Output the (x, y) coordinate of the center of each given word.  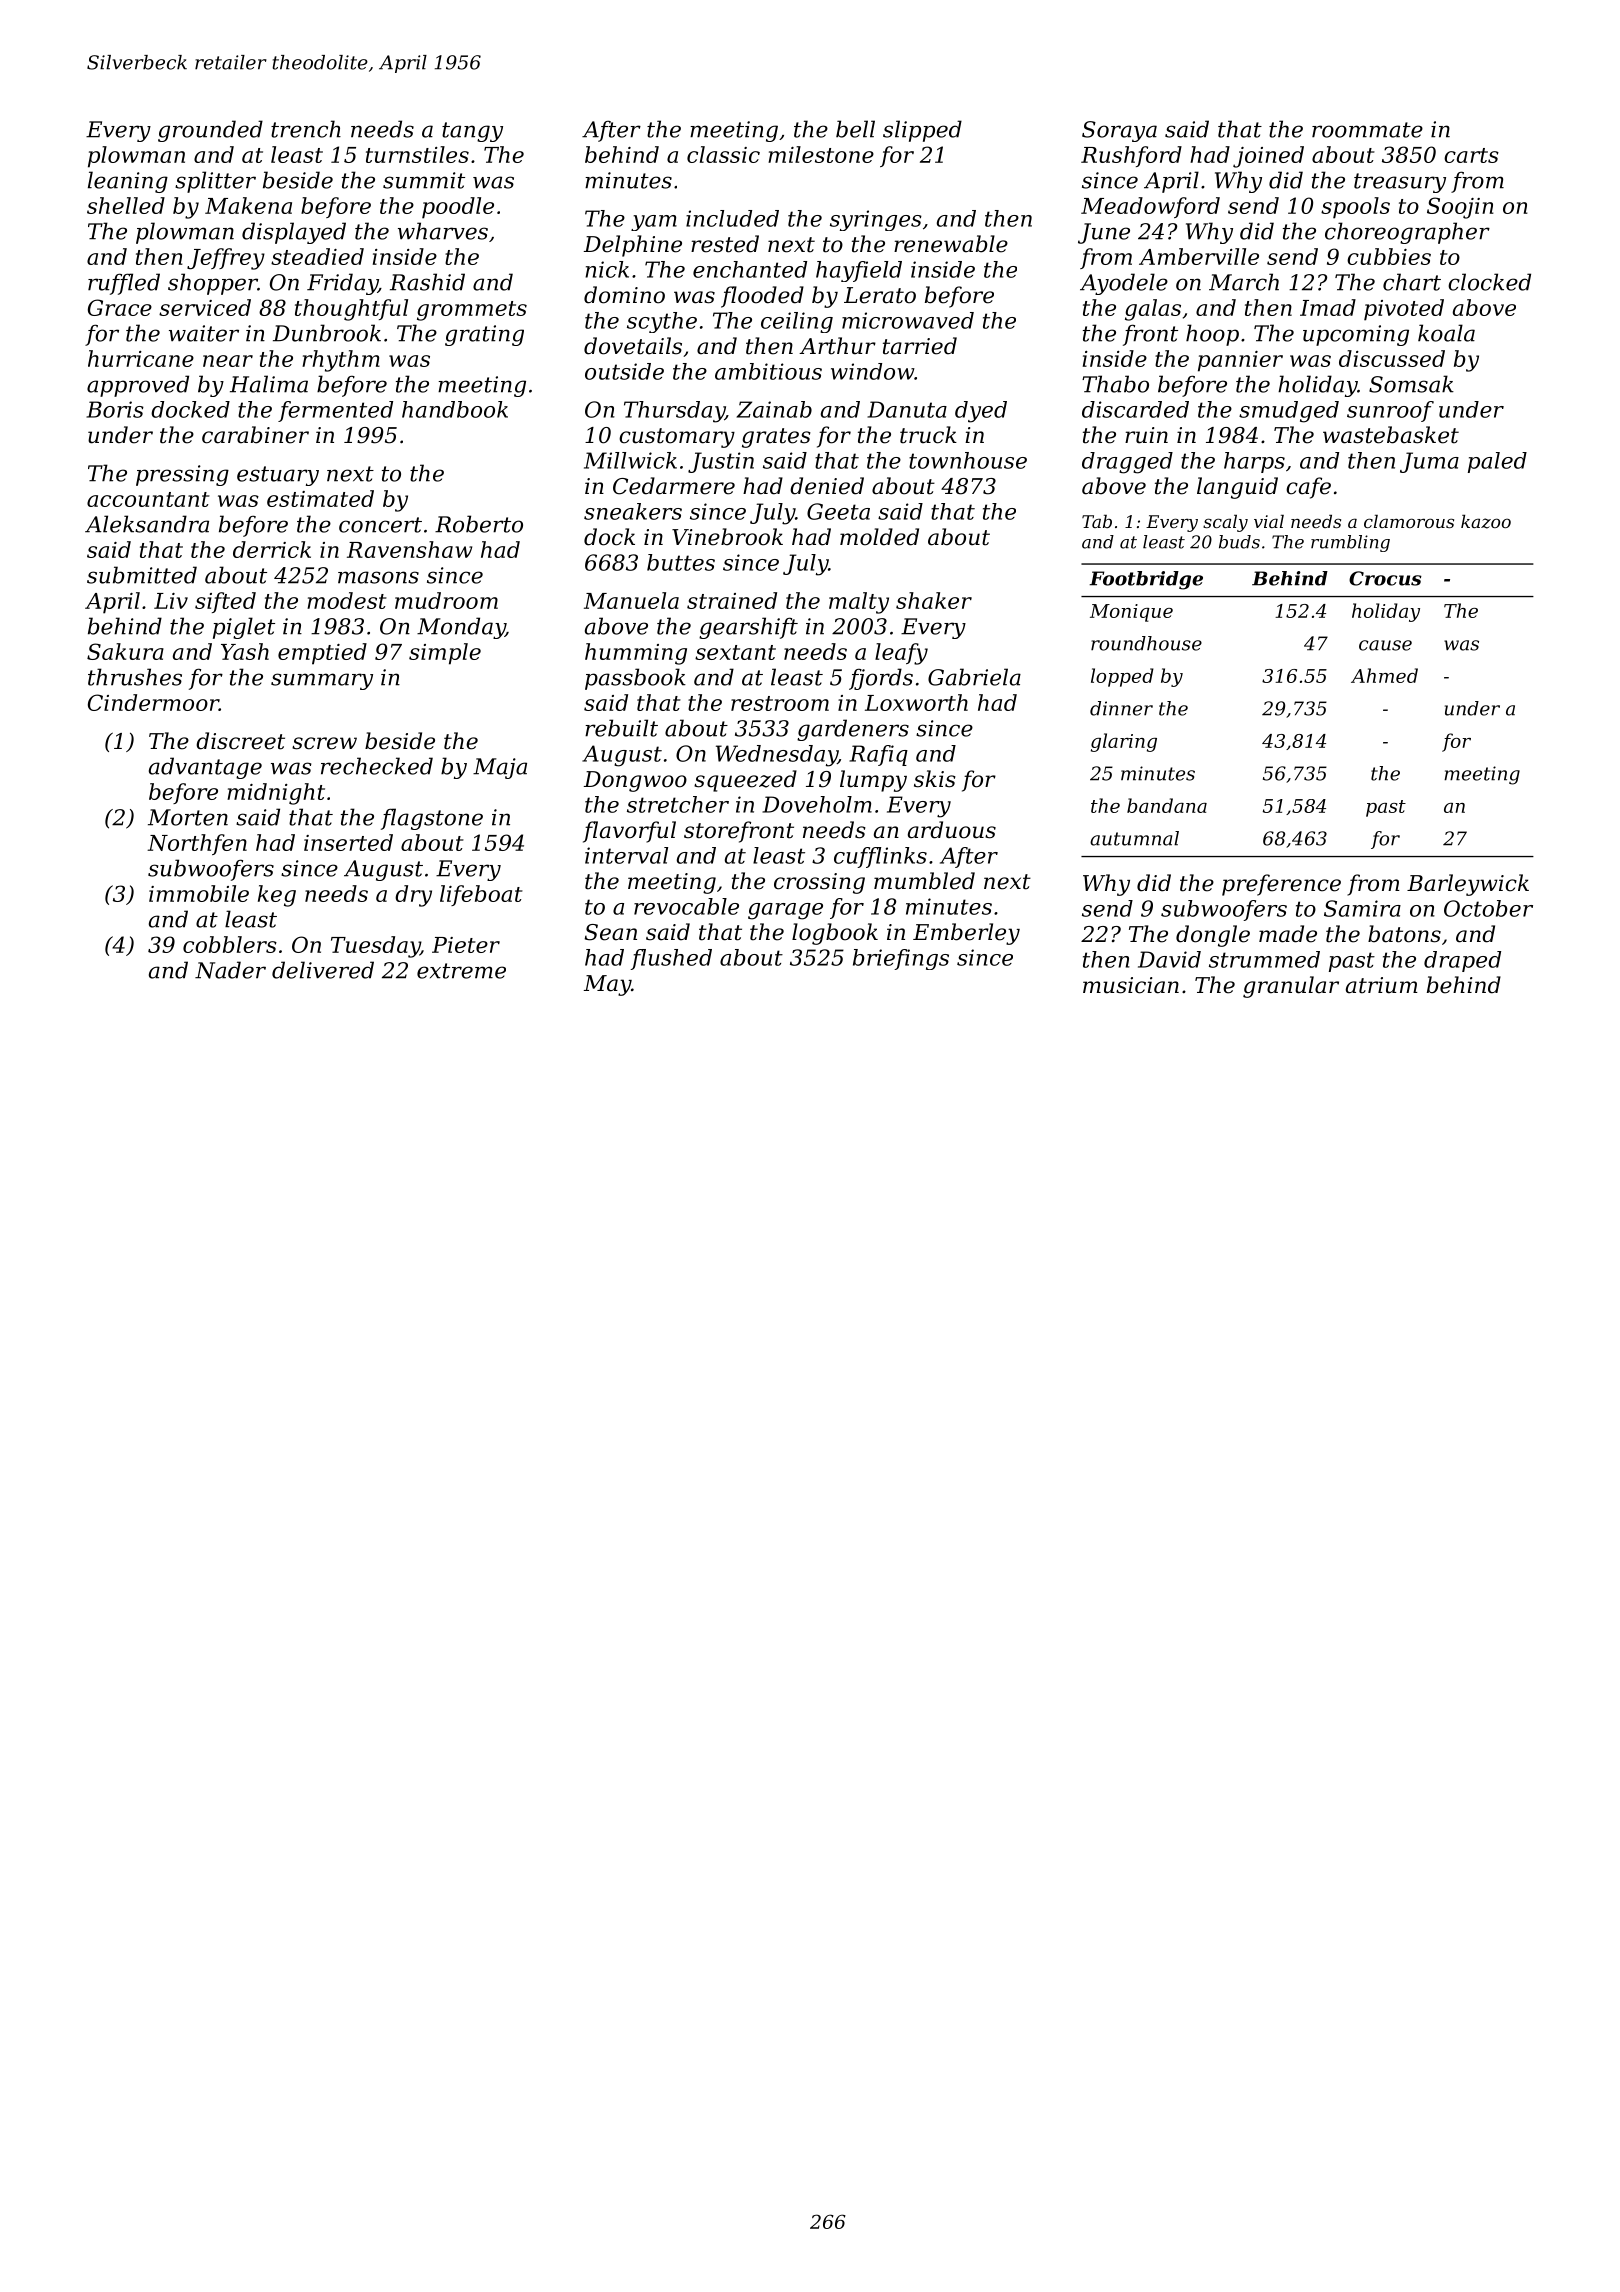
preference (1281, 885)
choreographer (1407, 233)
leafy (901, 654)
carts (1471, 155)
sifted (225, 602)
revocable (686, 906)
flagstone (432, 819)
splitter (215, 182)
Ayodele (1124, 284)
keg (277, 896)
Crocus (1385, 578)
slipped (922, 131)
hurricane (141, 358)
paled (1497, 462)
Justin (721, 462)
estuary (278, 476)
